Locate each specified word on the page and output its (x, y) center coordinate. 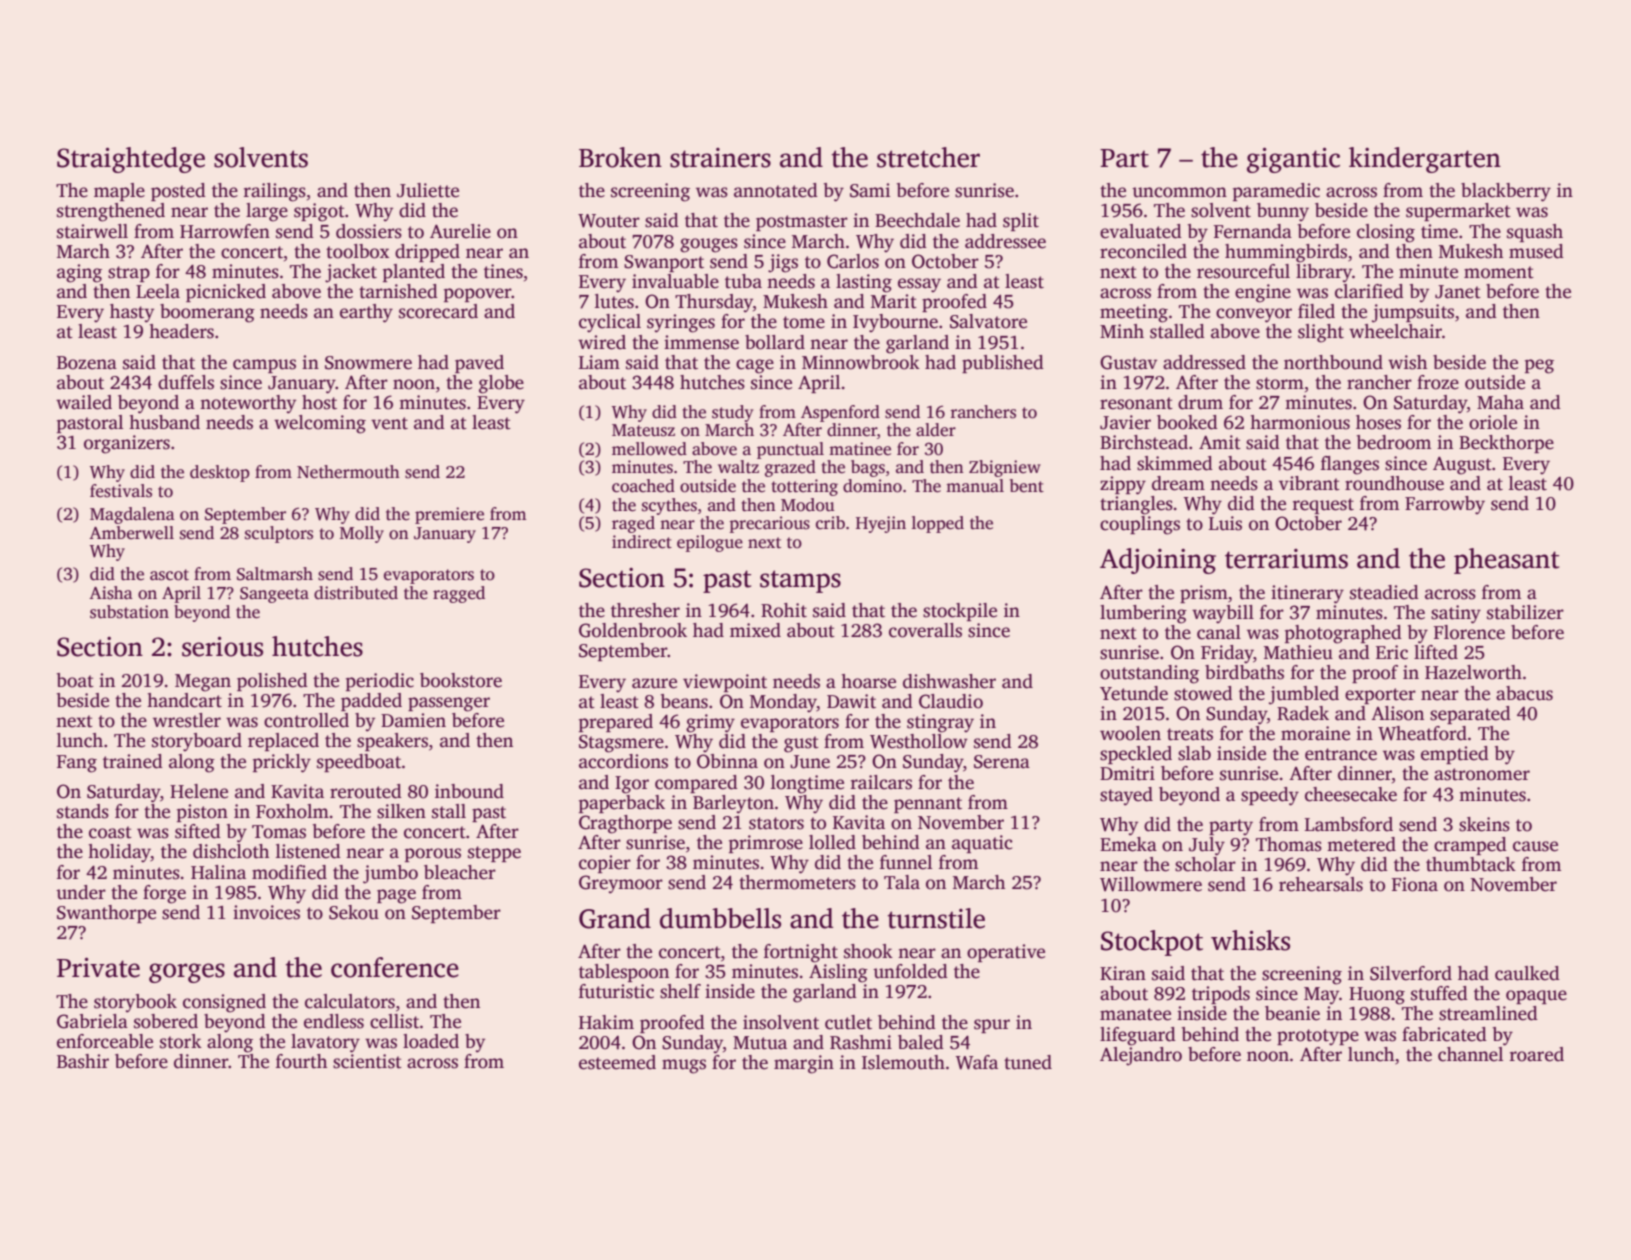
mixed (755, 630)
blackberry (1506, 192)
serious (222, 647)
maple (119, 192)
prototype (1318, 1037)
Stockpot (1152, 943)
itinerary (1307, 594)
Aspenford (840, 413)
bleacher (460, 872)
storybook (135, 1003)
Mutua (760, 1043)
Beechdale (917, 220)
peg (1539, 366)
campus (264, 366)
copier (605, 864)
